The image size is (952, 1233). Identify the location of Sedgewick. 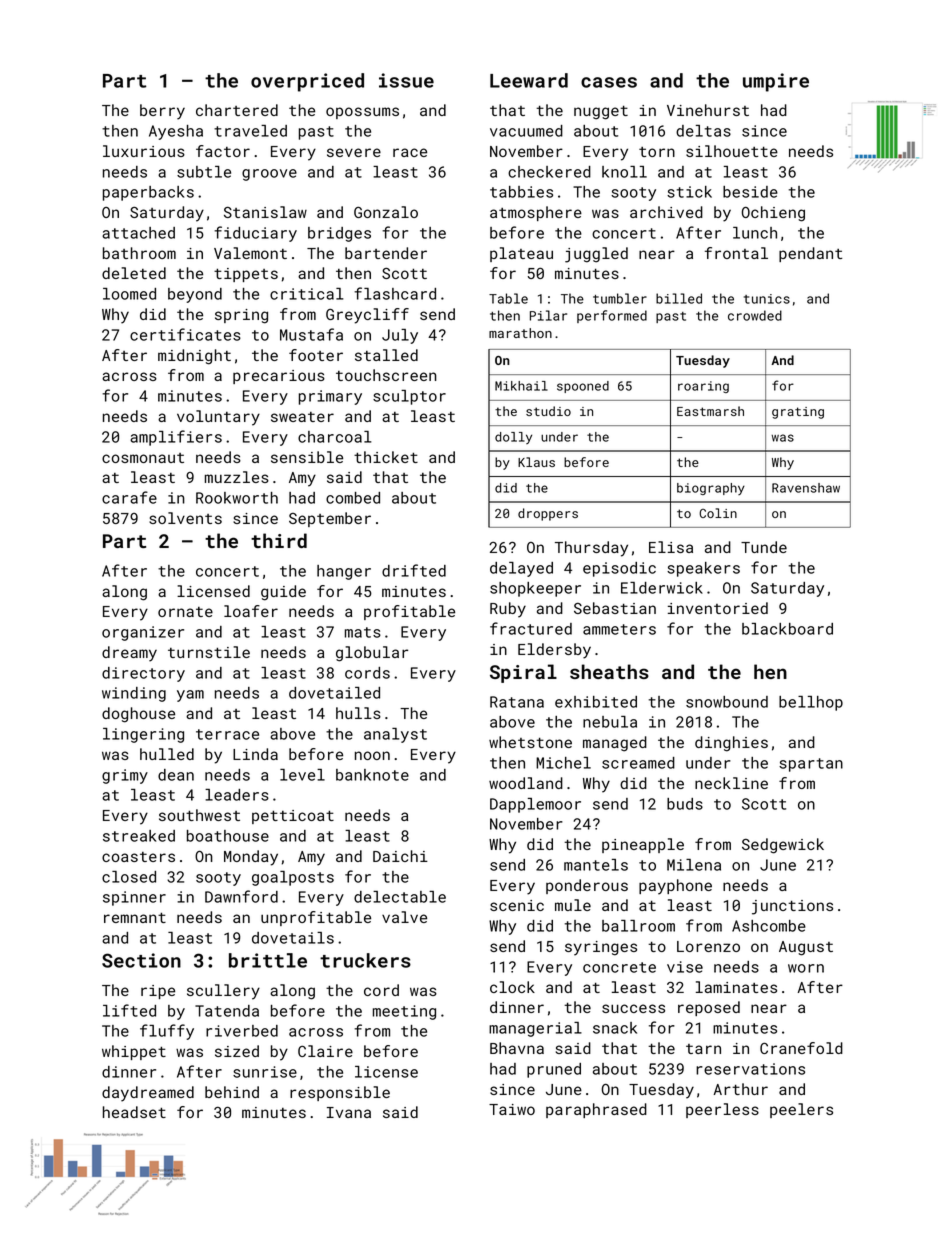
(783, 846).
